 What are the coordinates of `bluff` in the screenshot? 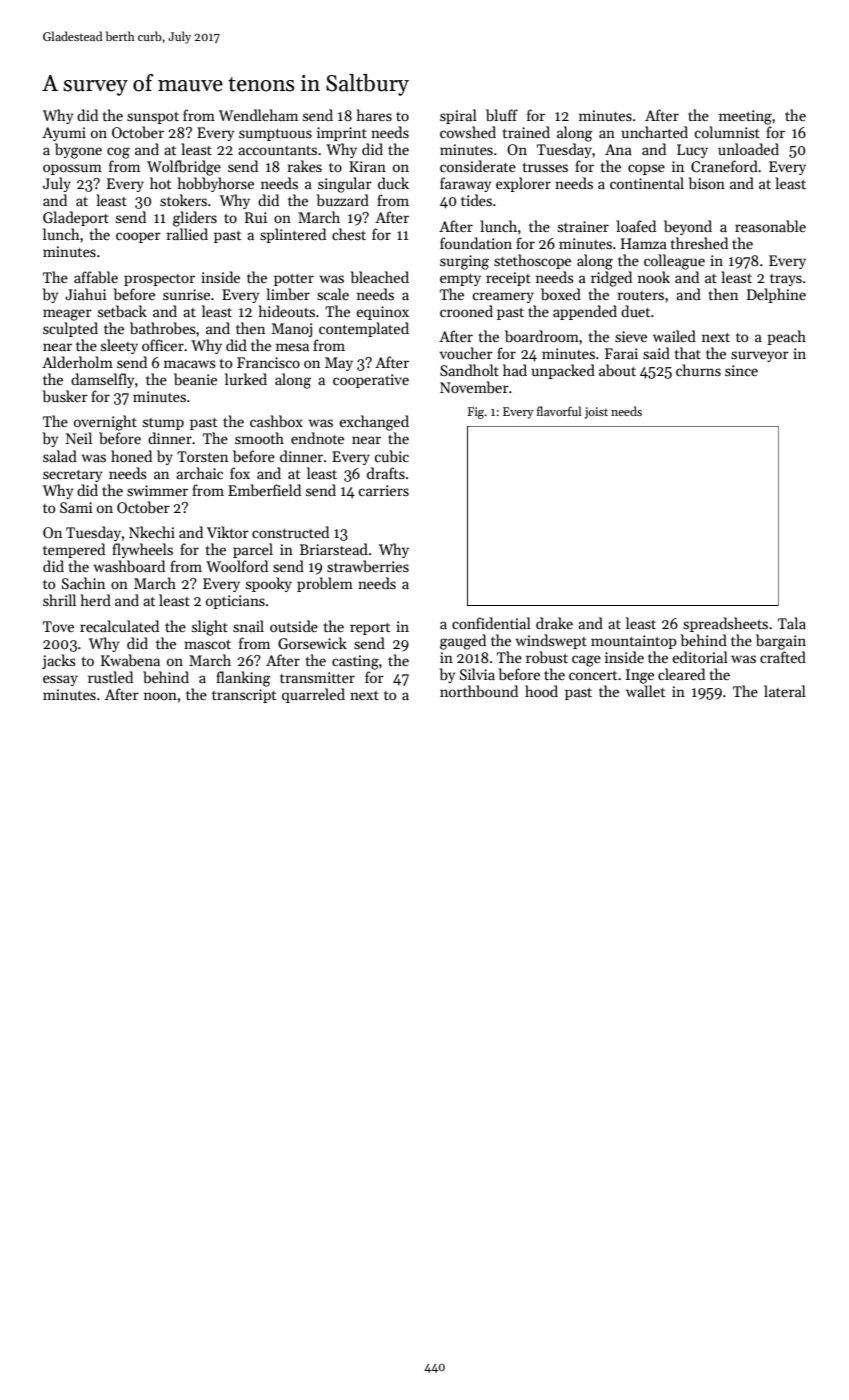 It's located at (502, 115).
